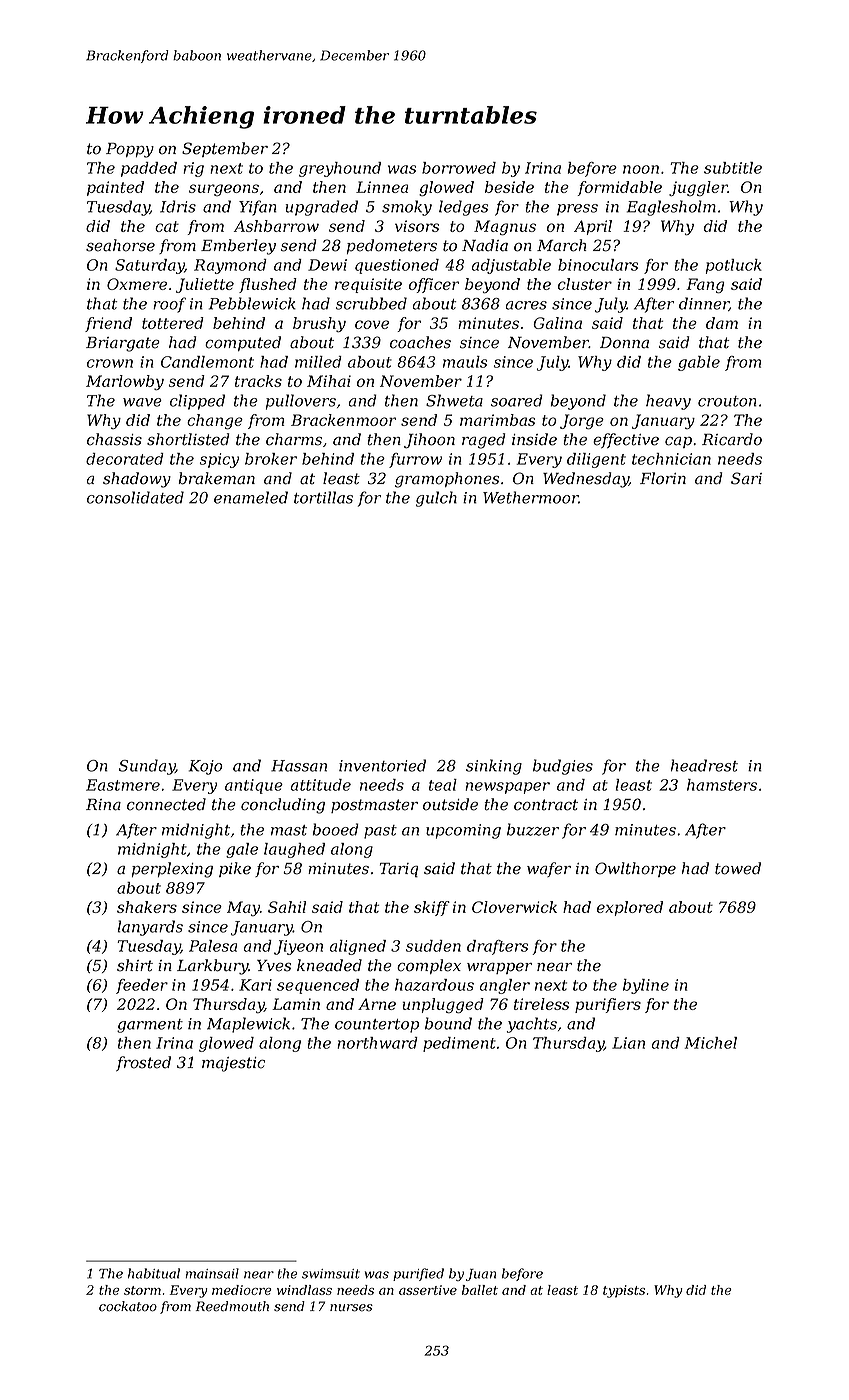 The height and width of the image is (1400, 849). I want to click on connected, so click(166, 804).
